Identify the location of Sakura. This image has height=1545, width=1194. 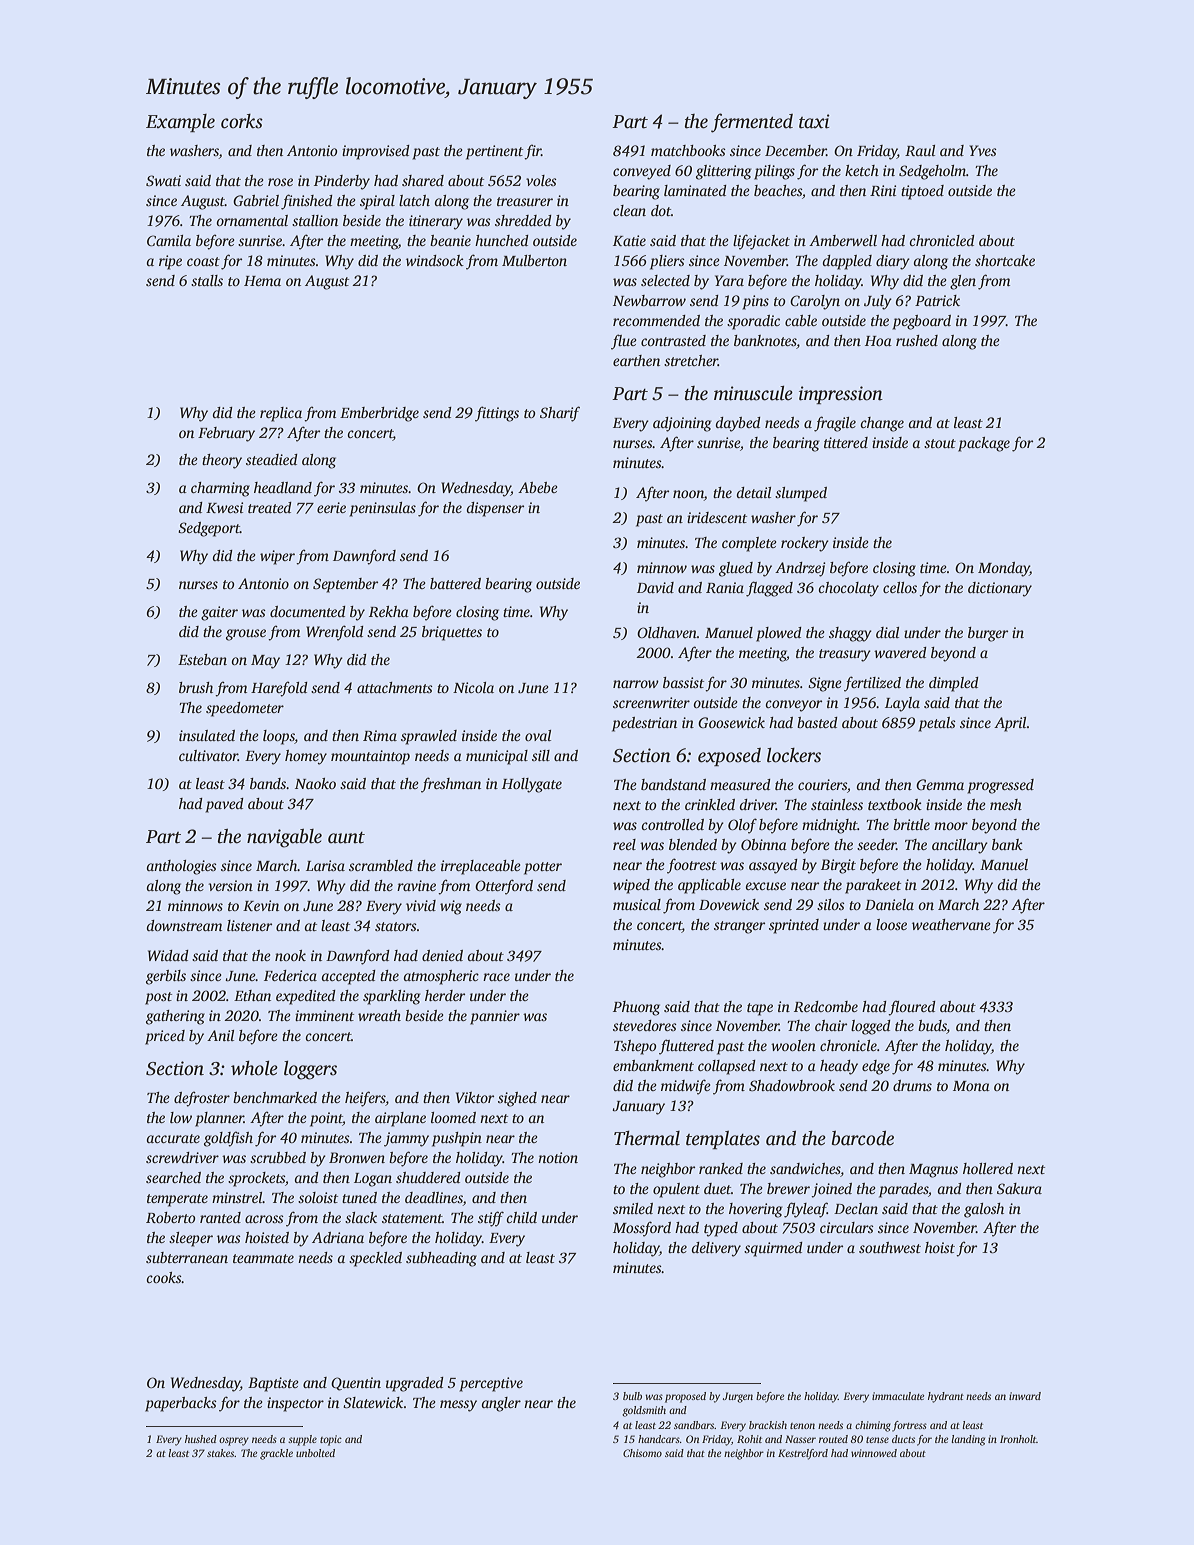
(1019, 1188).
